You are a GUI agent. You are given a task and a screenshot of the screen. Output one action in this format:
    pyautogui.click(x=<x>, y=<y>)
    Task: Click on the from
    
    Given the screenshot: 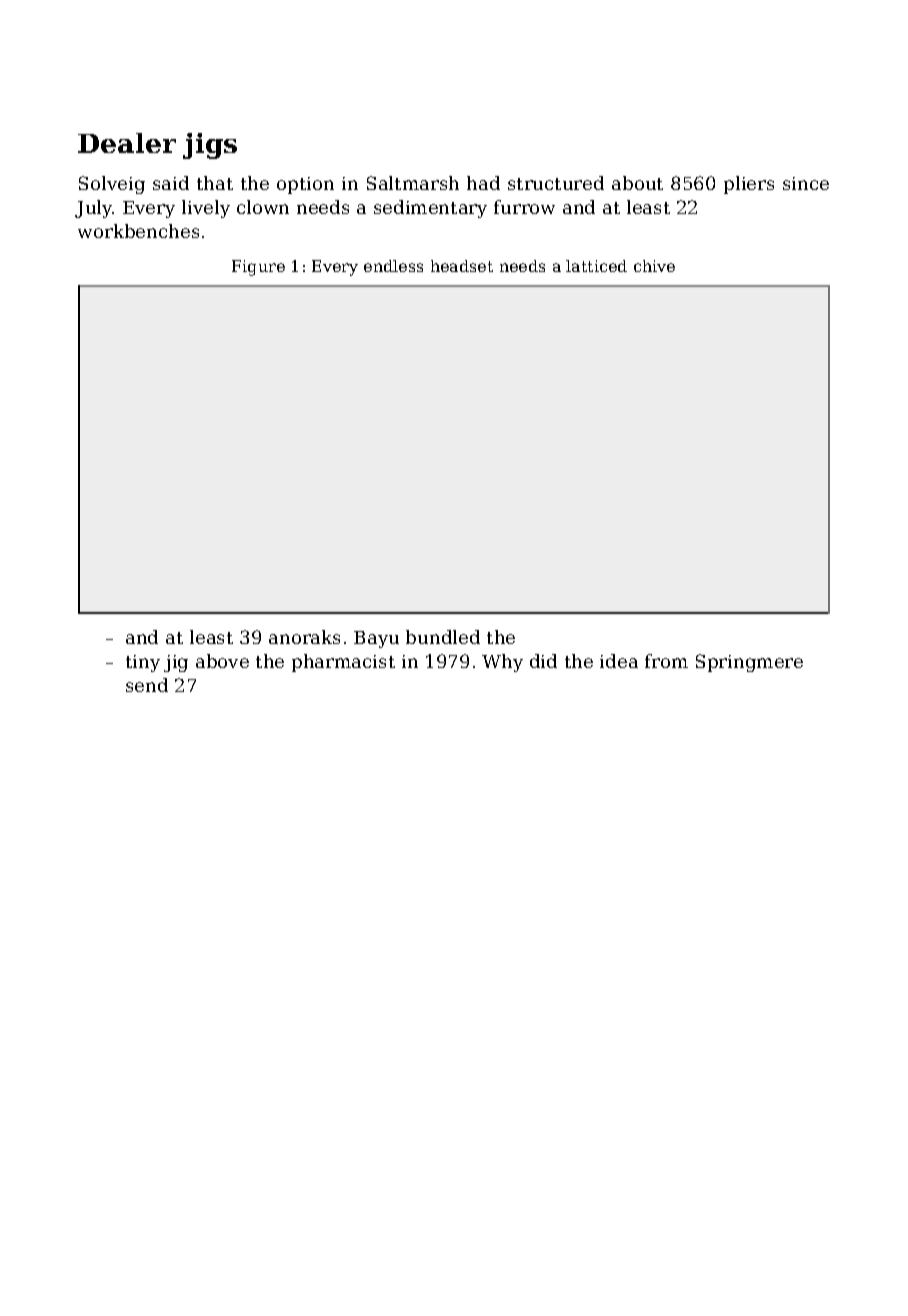 What is the action you would take?
    pyautogui.click(x=666, y=661)
